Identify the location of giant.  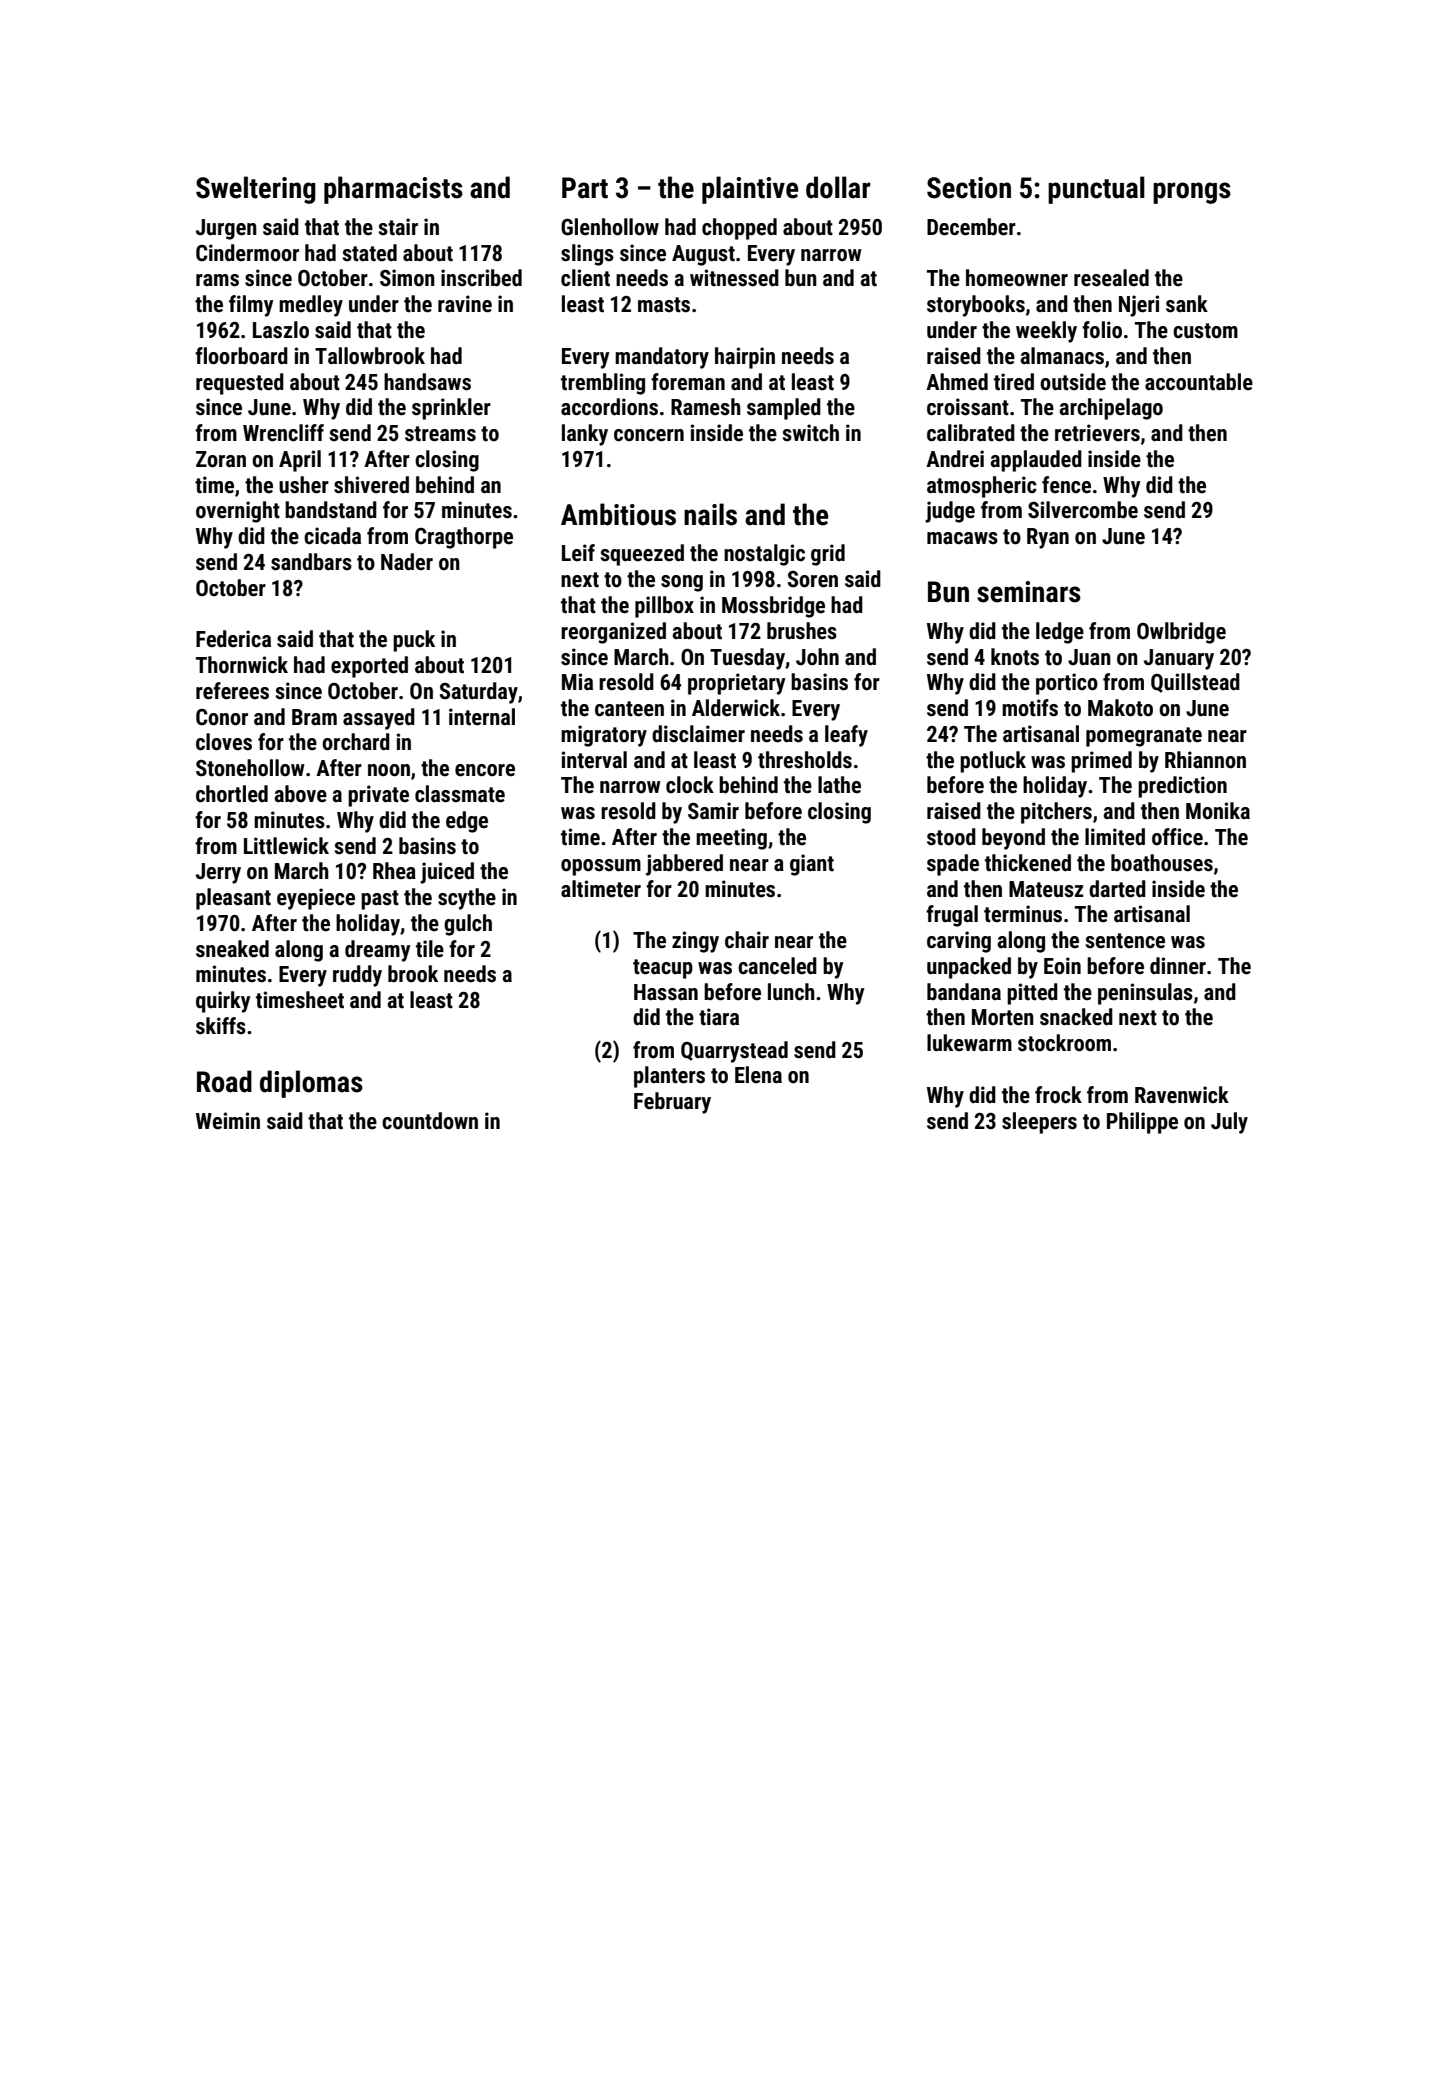
(812, 865).
